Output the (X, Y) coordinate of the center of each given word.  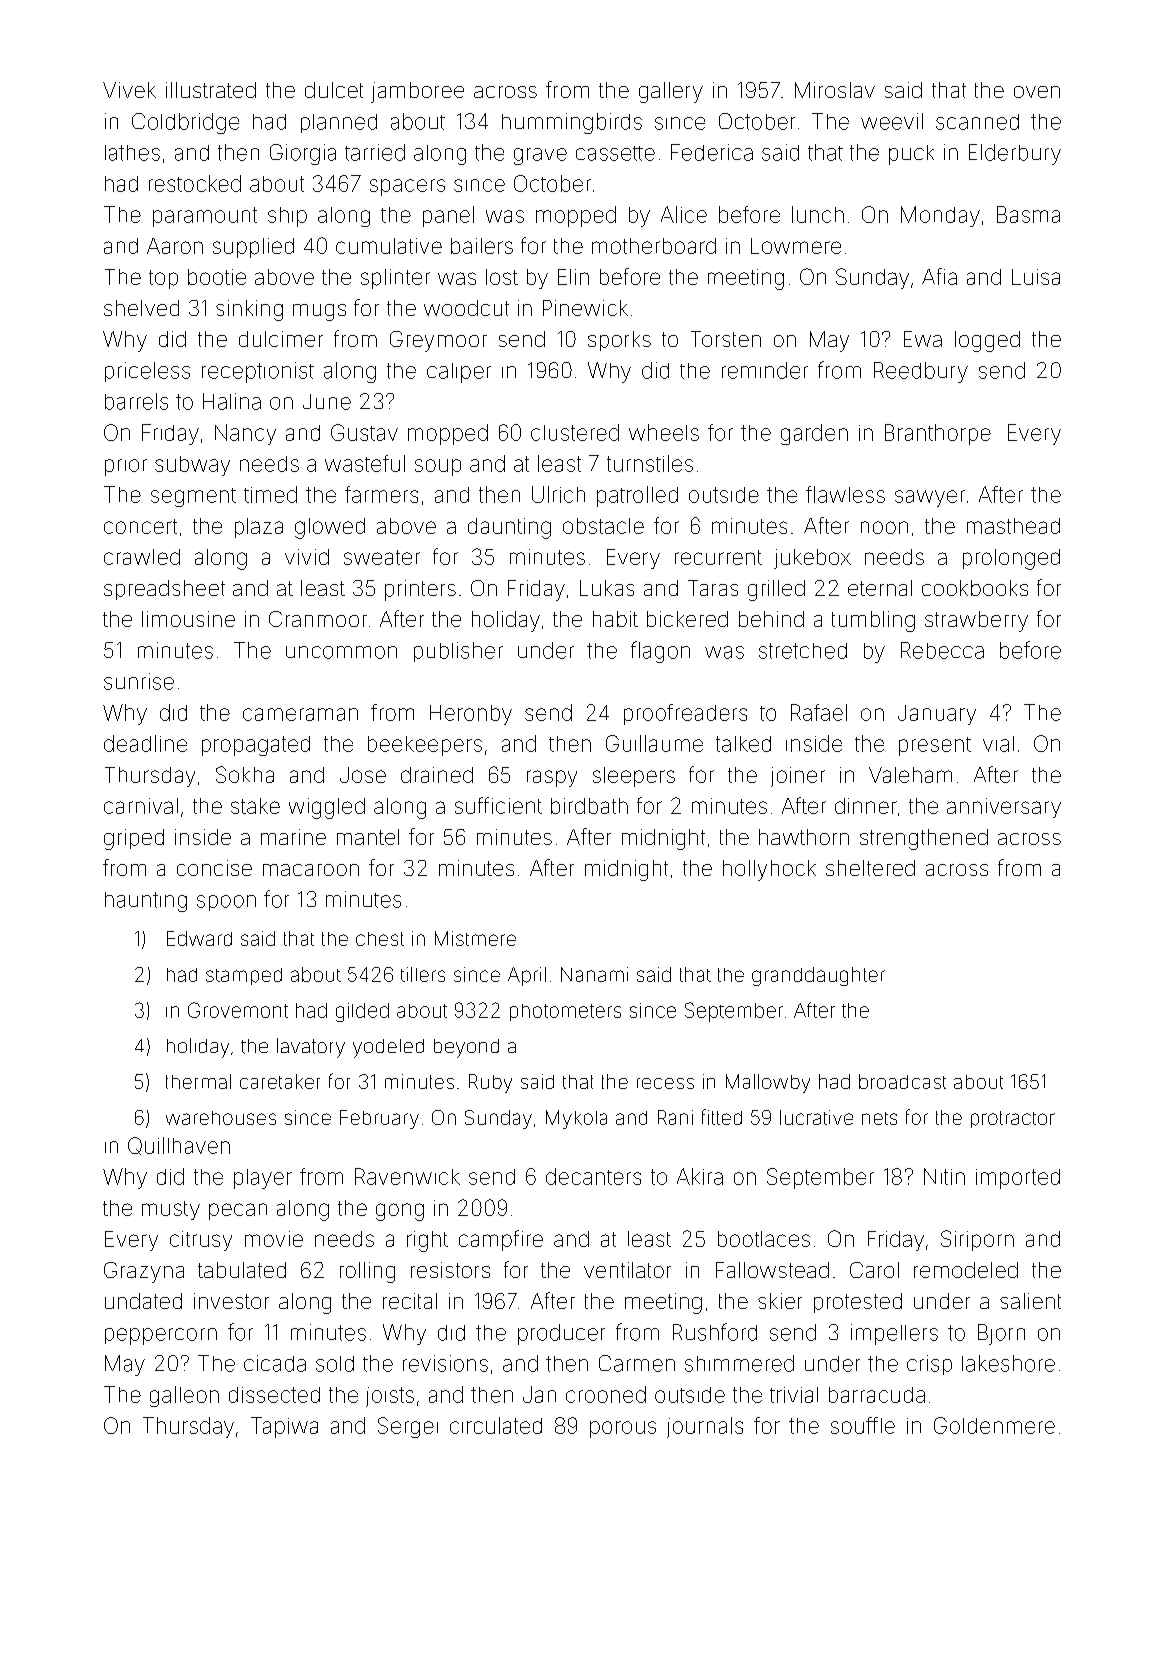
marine (293, 837)
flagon (660, 652)
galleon (184, 1396)
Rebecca (942, 650)
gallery (671, 92)
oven (1037, 92)
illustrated (211, 90)
